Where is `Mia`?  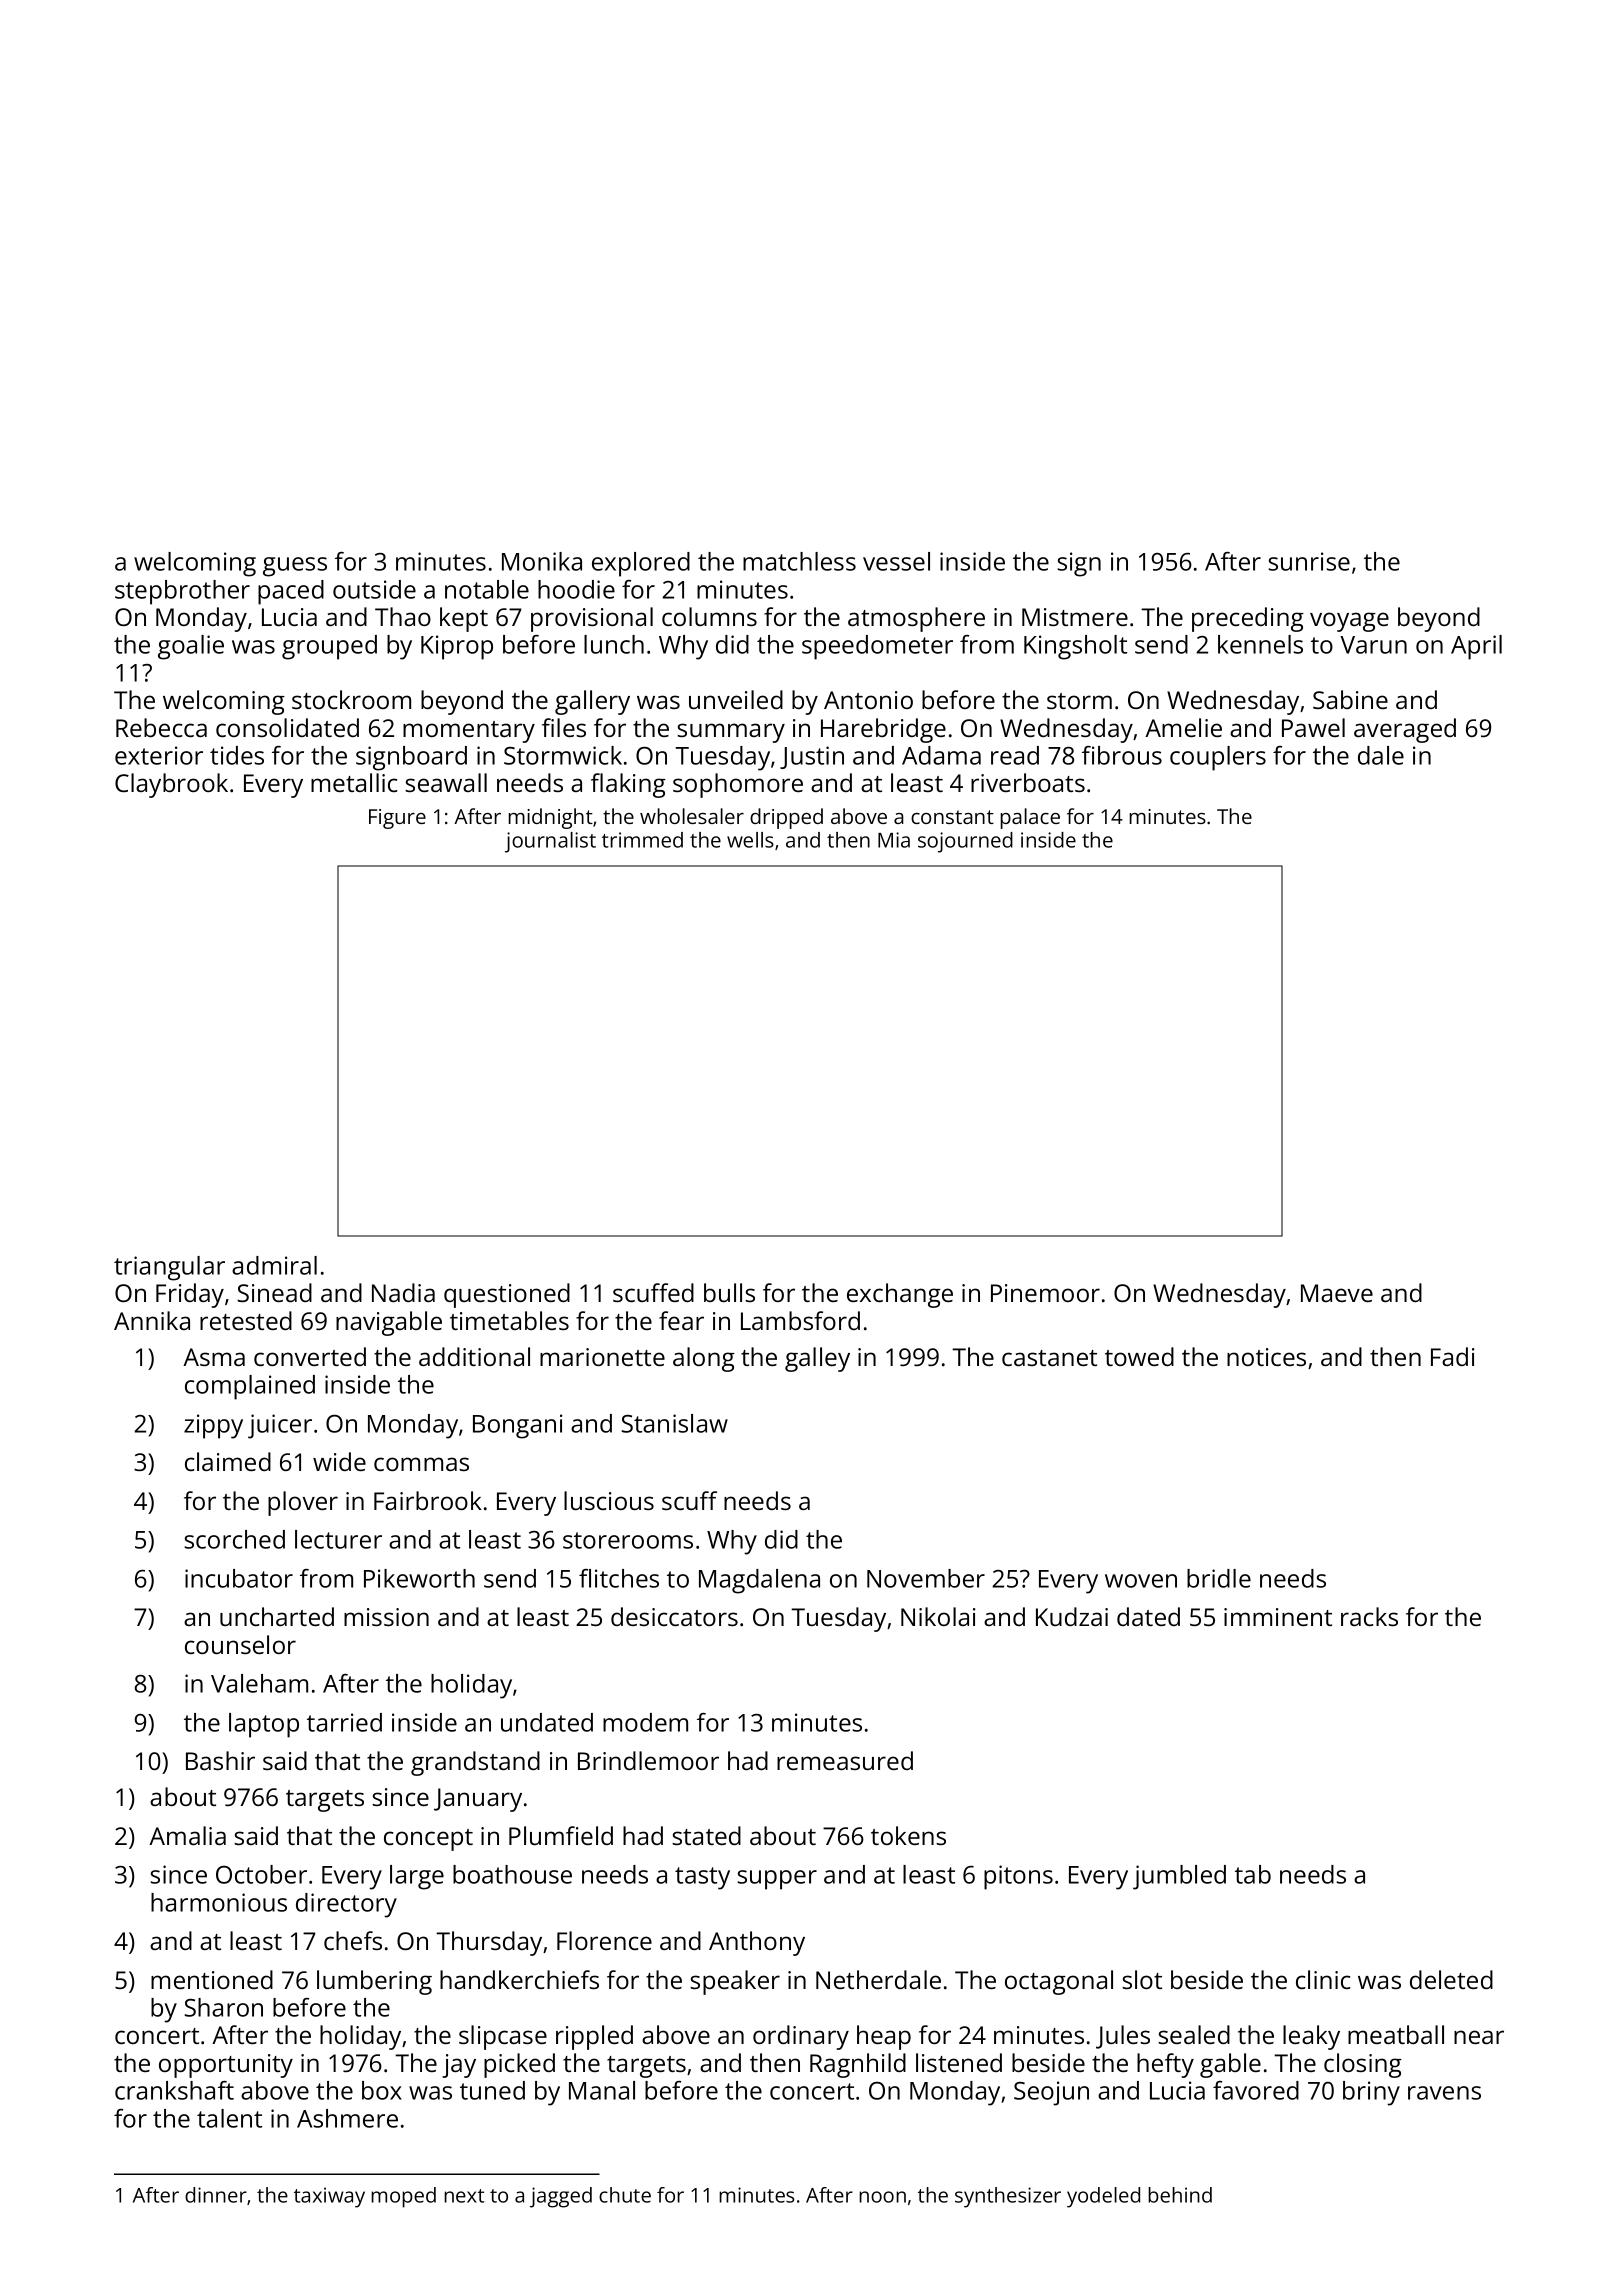 Mia is located at coordinates (894, 840).
